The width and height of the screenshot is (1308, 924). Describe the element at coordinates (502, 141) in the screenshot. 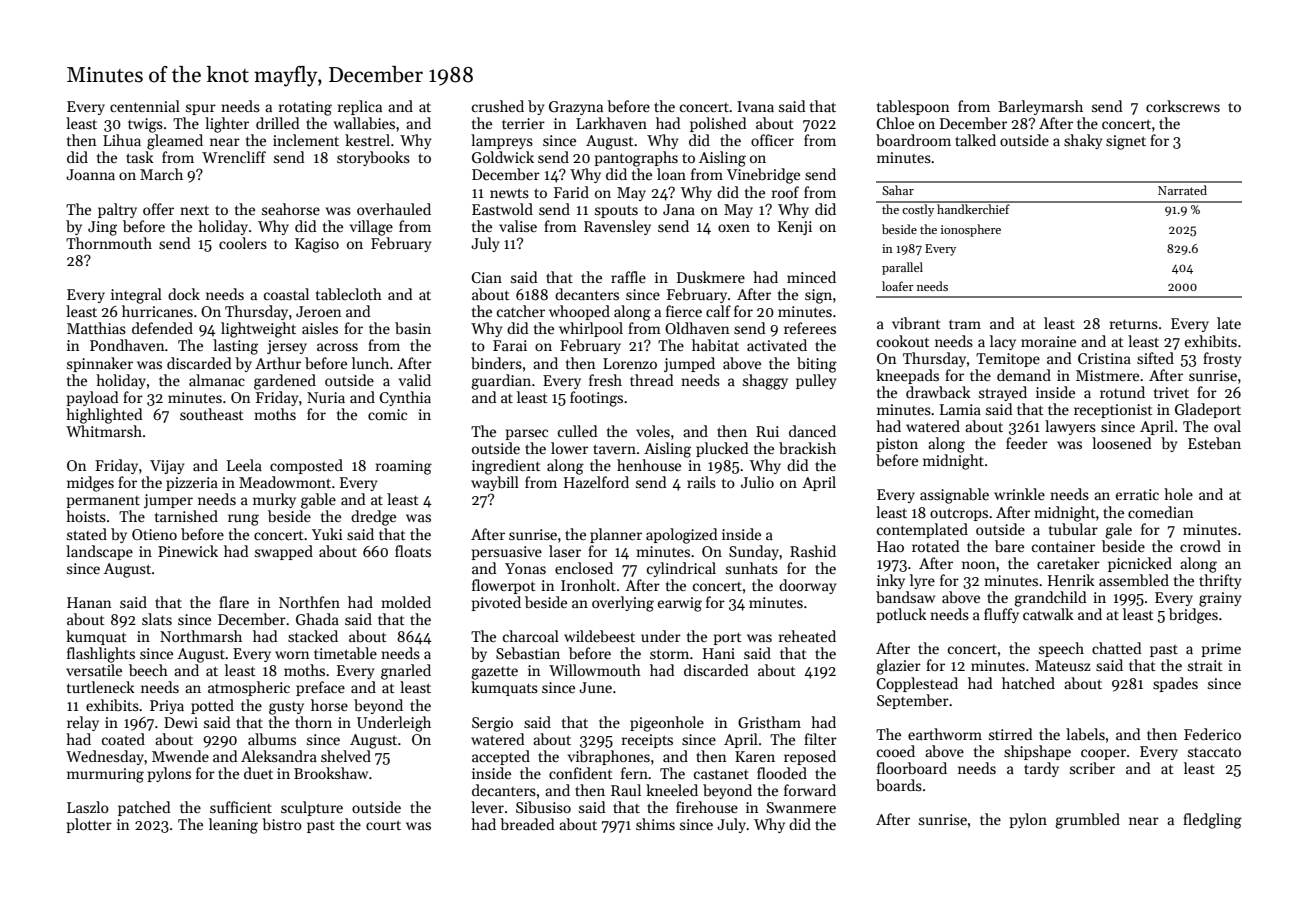

I see `lampreys` at that location.
